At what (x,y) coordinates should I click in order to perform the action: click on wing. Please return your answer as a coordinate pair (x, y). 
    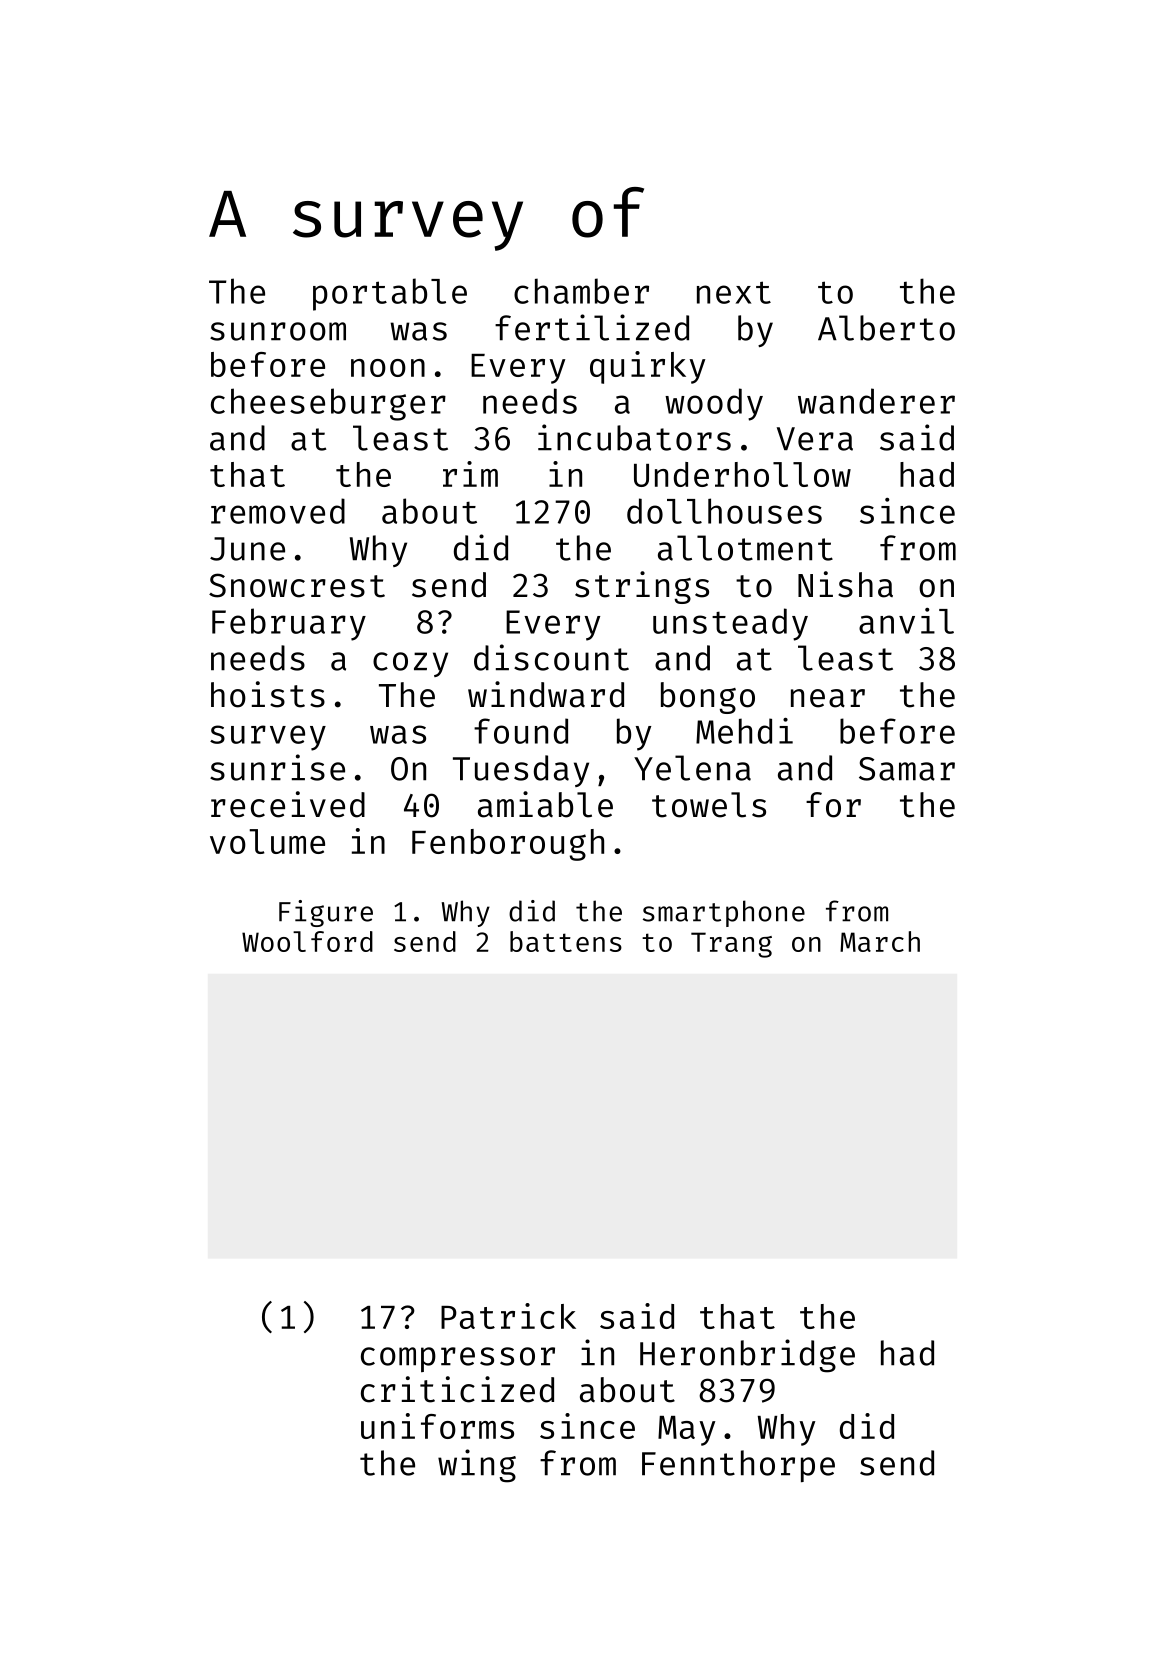
    Looking at the image, I should click on (477, 1466).
